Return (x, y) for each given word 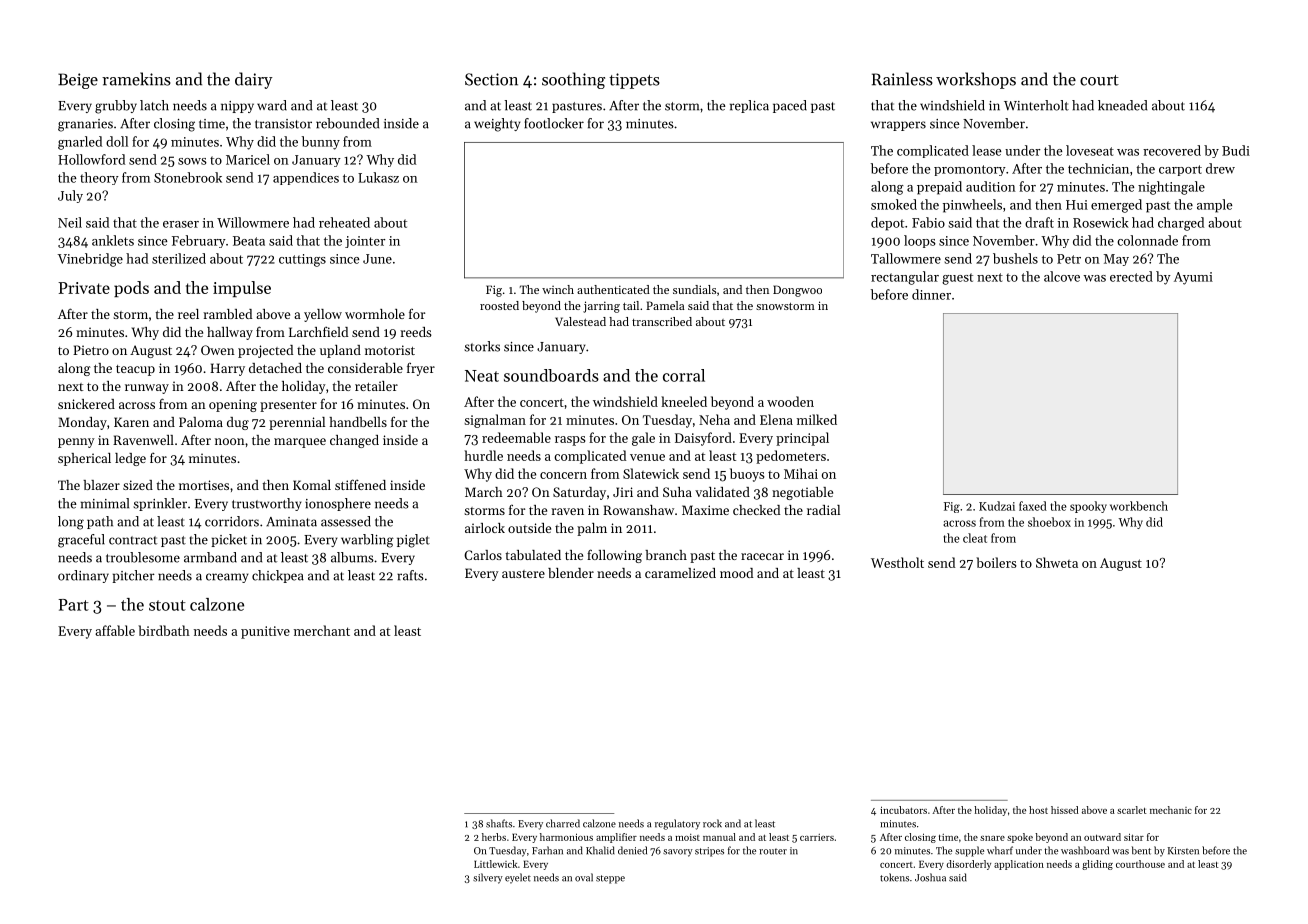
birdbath (164, 630)
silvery (488, 878)
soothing (573, 80)
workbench (1139, 506)
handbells (358, 422)
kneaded (1122, 105)
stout (167, 605)
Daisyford (703, 439)
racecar (762, 556)
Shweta (1057, 562)
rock (712, 823)
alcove (1062, 276)
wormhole (375, 314)
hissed (1065, 810)
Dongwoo (797, 291)
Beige (78, 81)
